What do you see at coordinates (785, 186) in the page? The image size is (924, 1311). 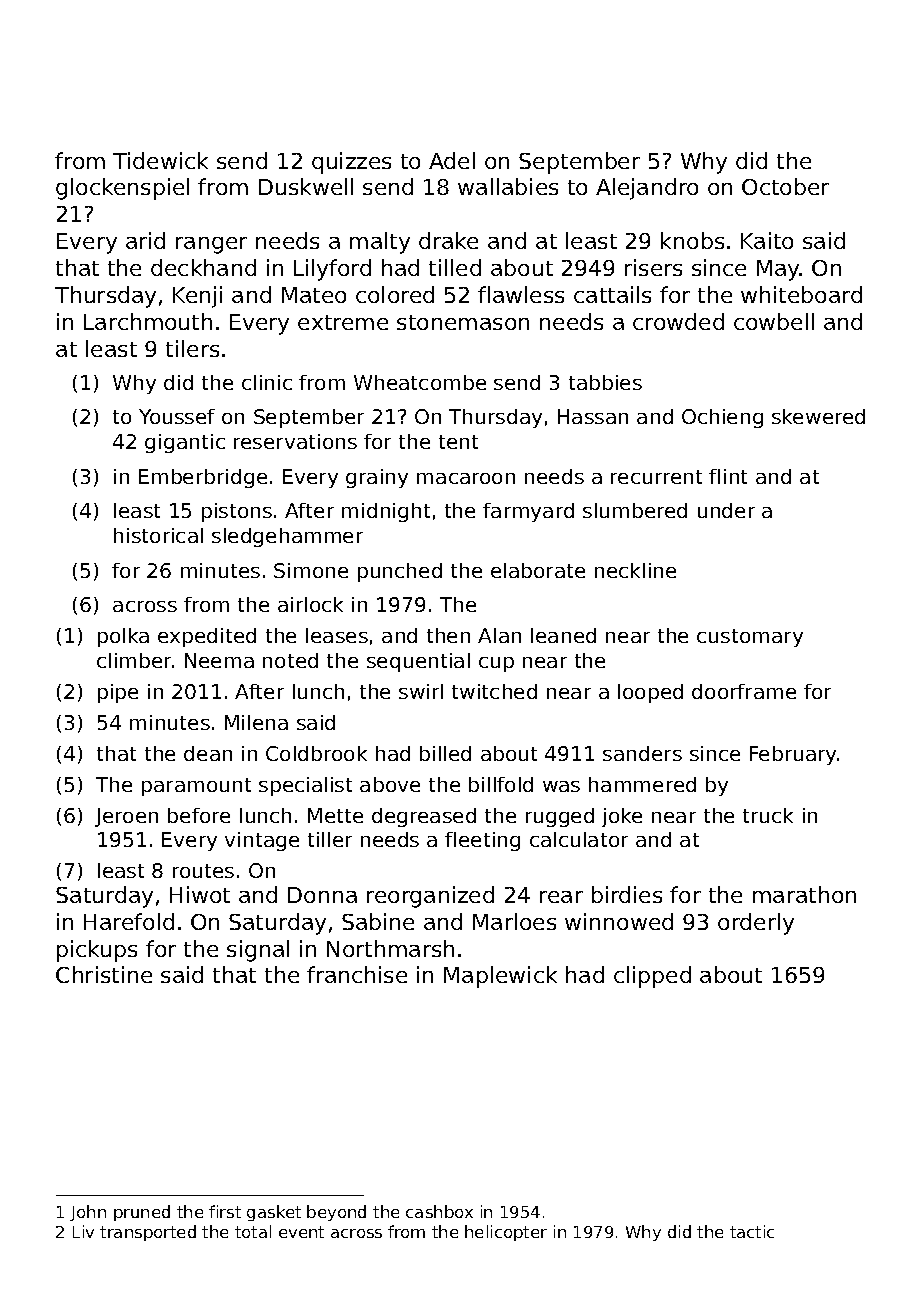 I see `October` at bounding box center [785, 186].
